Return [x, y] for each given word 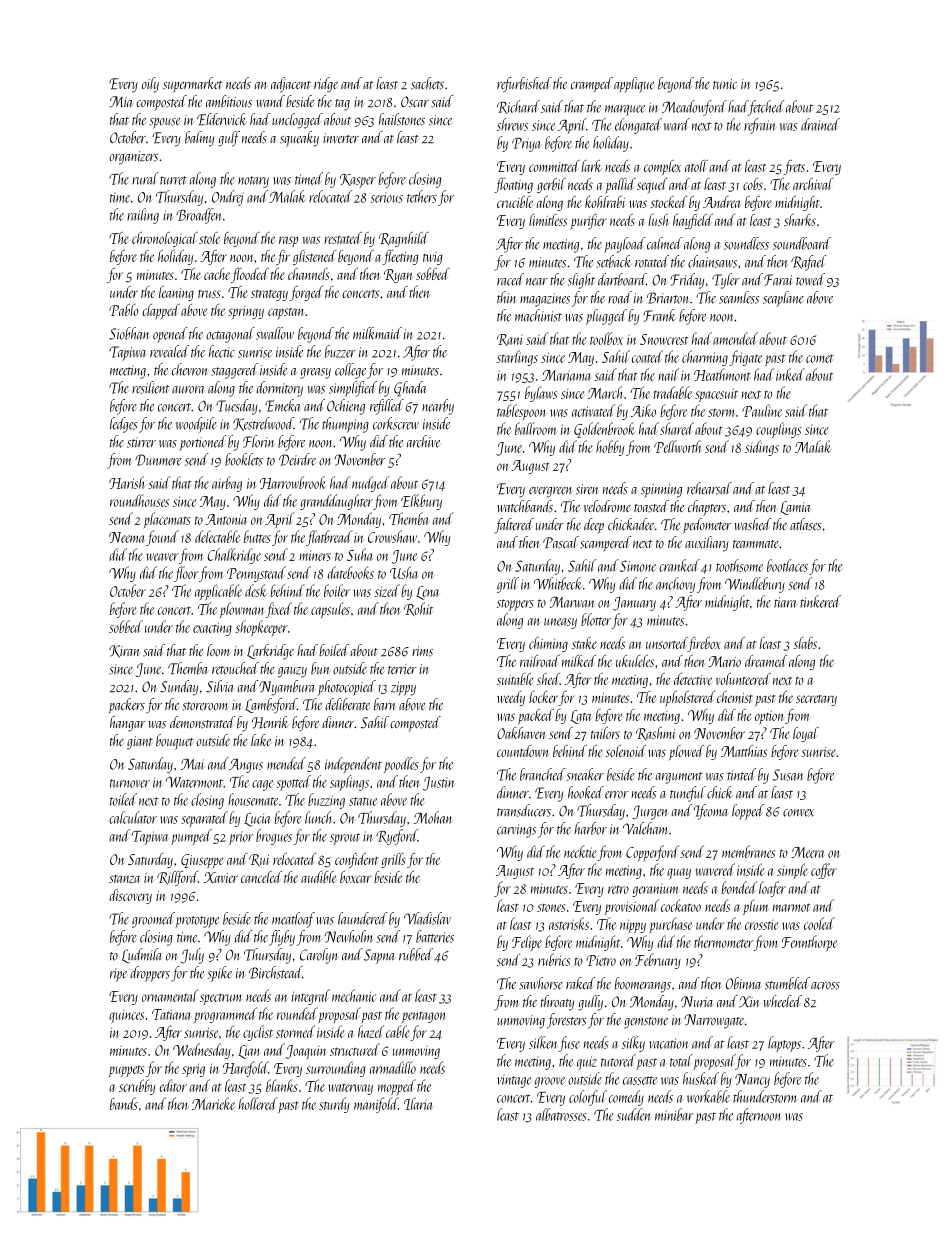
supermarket [192, 85]
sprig [193, 1070]
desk [256, 590]
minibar [674, 1114]
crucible [515, 202]
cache [217, 274]
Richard [518, 107]
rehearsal [709, 488]
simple [792, 871]
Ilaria [418, 1103]
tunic [725, 84]
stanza [124, 879]
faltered [514, 526]
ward [677, 124]
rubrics [554, 959]
